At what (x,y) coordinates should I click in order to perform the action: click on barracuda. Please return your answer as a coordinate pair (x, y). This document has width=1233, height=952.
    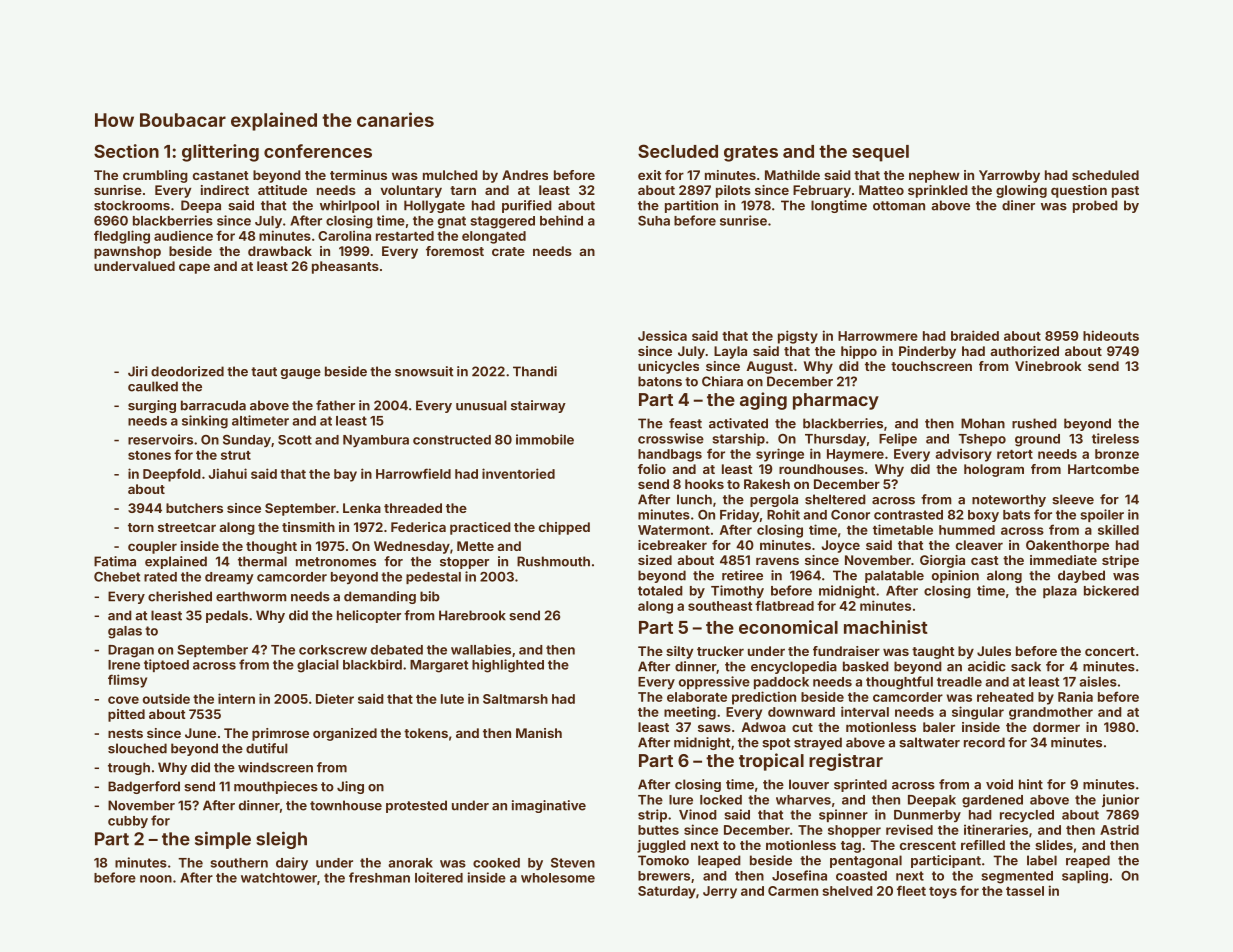
    Looking at the image, I should click on (213, 405).
